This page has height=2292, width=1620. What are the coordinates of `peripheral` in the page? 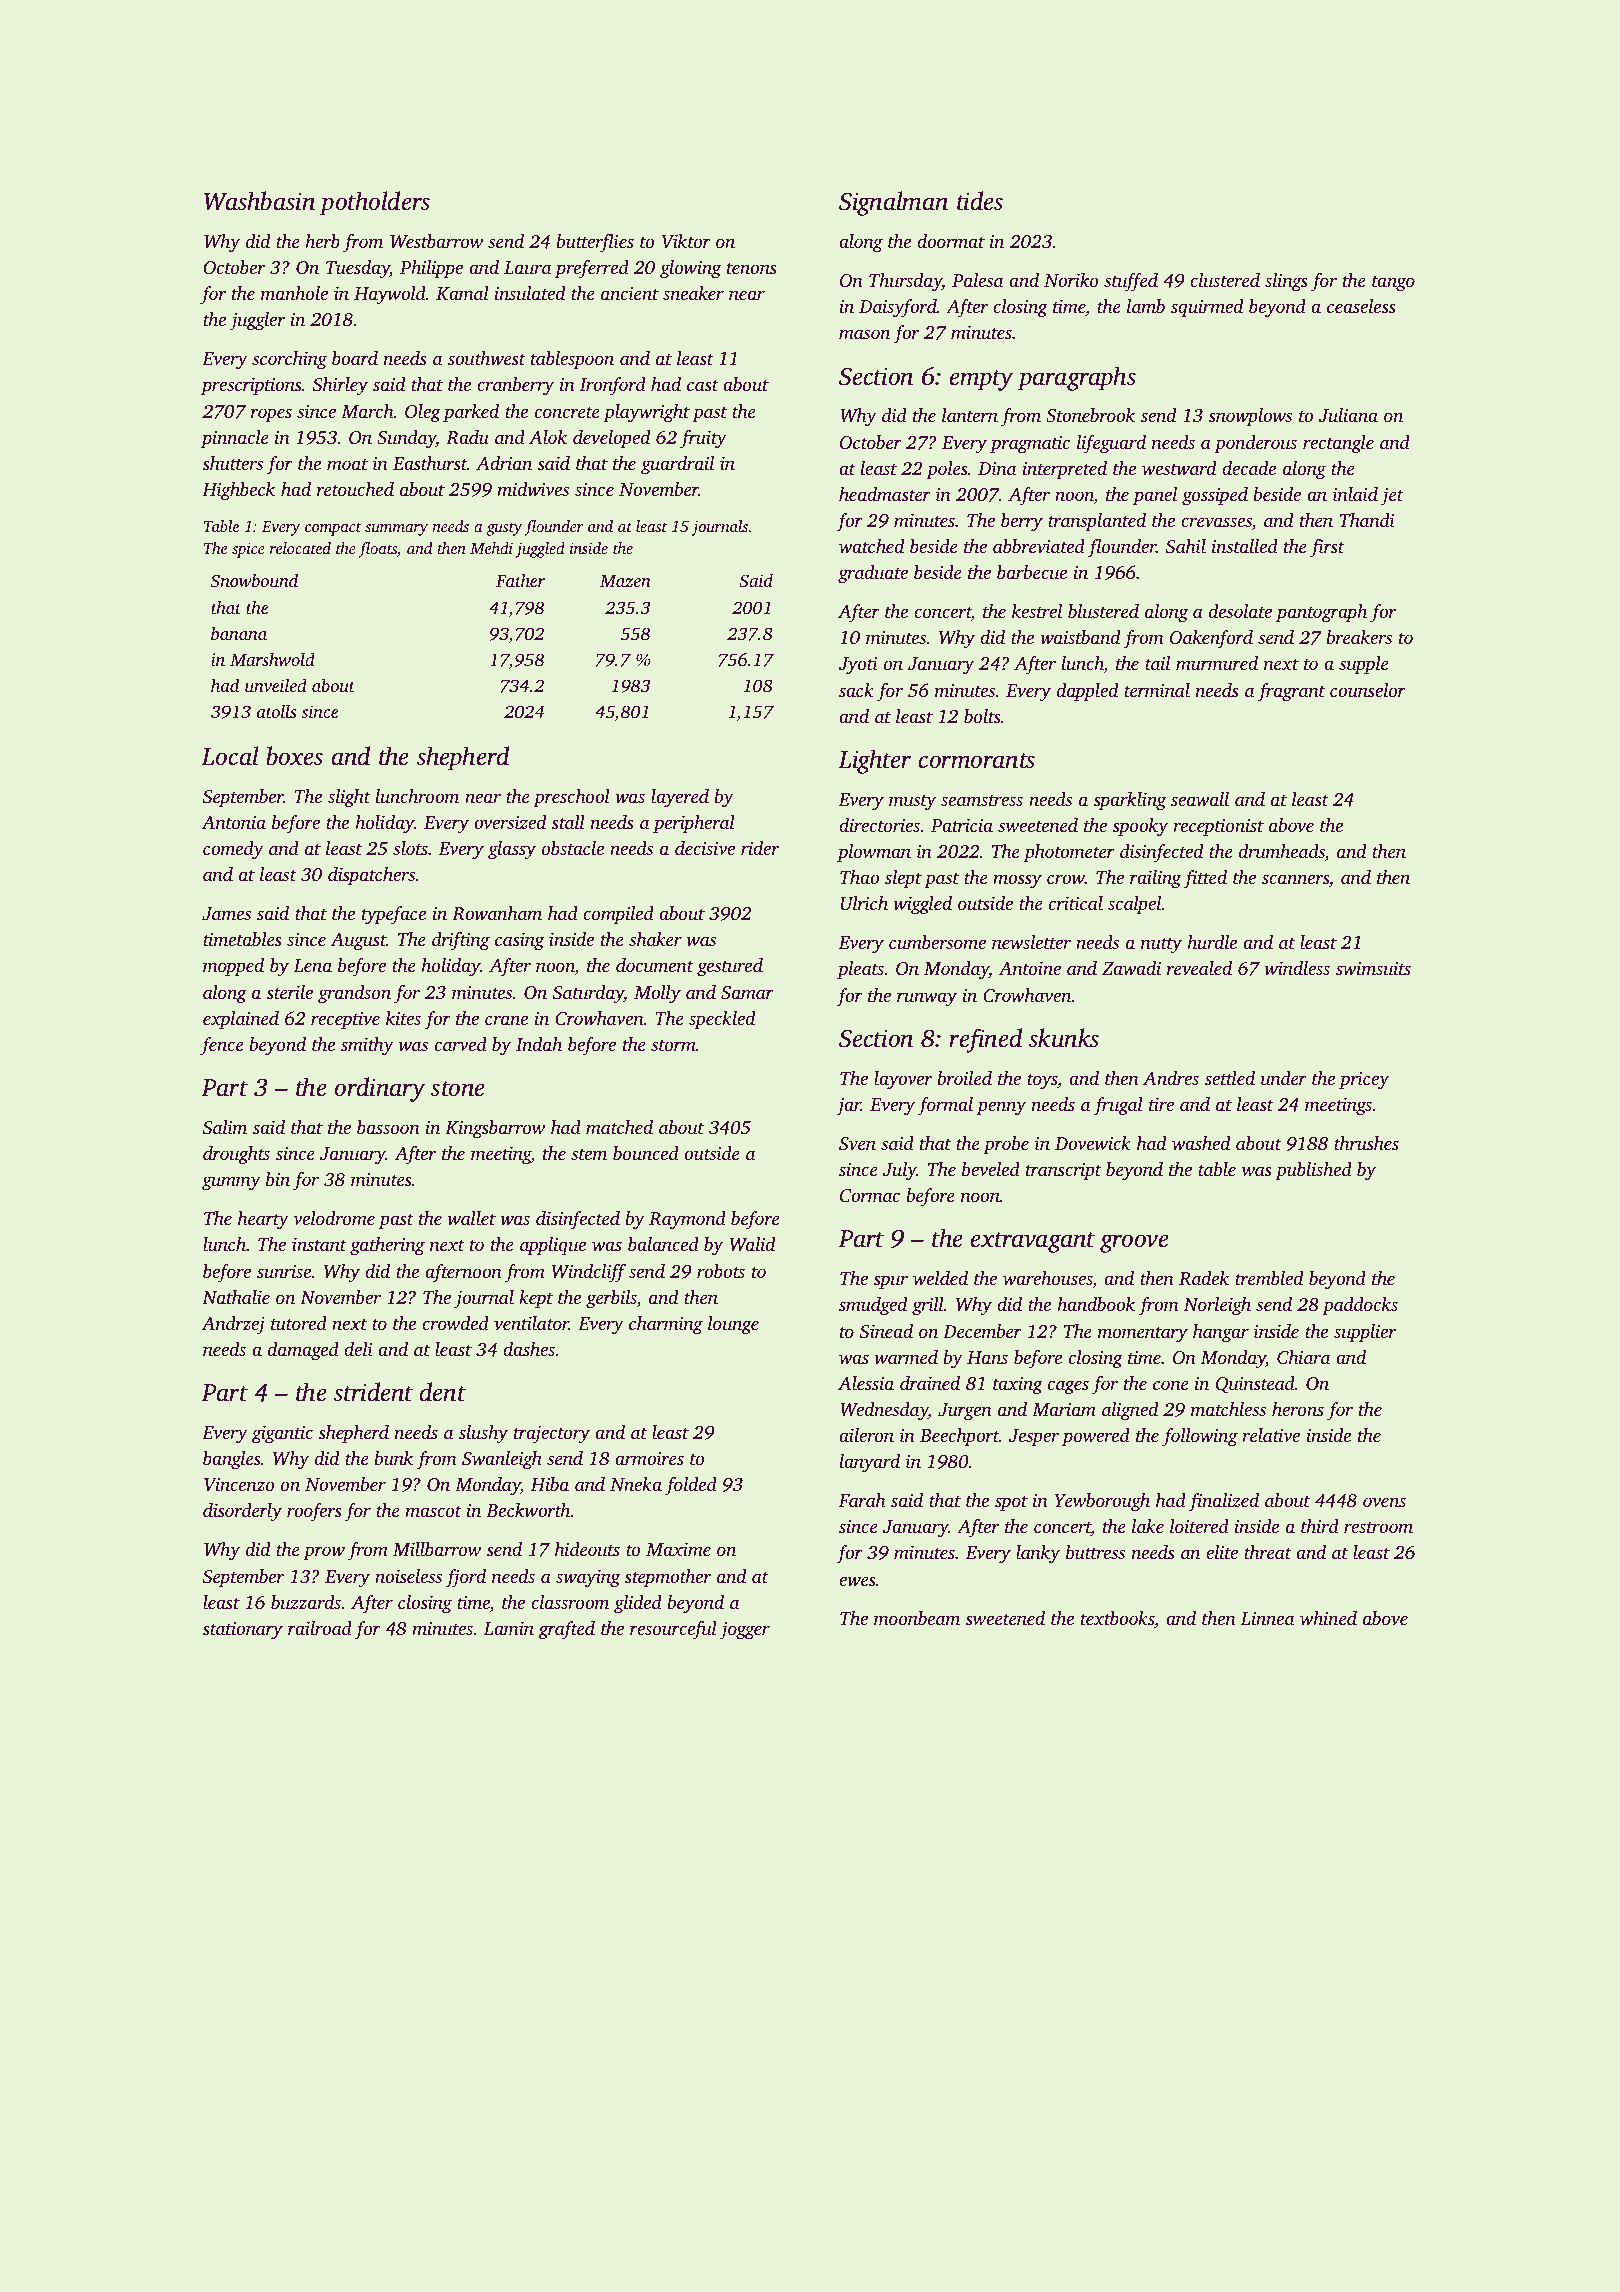 It's located at (694, 824).
